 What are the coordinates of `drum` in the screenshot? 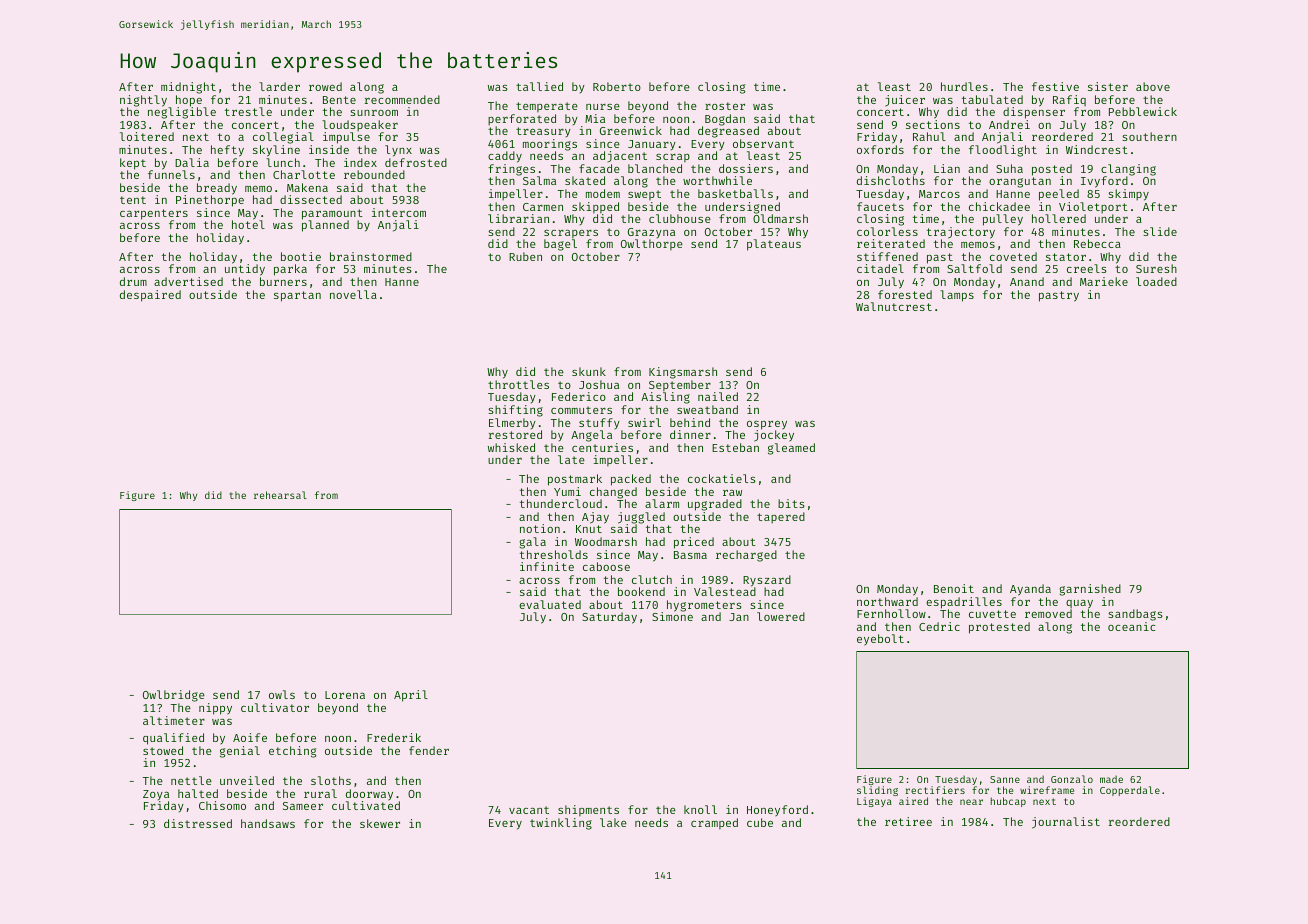 It's located at (133, 281).
